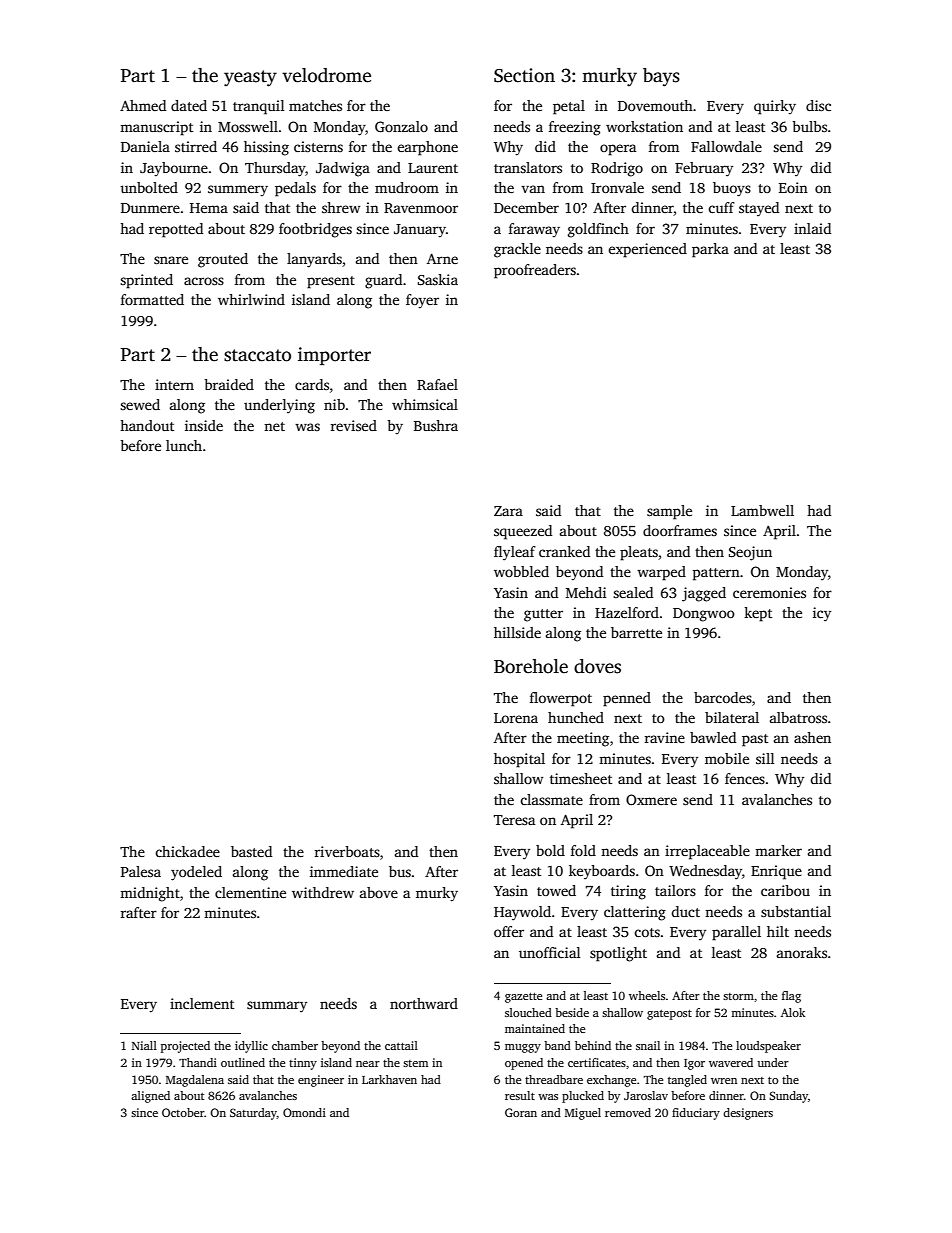  What do you see at coordinates (802, 952) in the screenshot?
I see `anoraks` at bounding box center [802, 952].
